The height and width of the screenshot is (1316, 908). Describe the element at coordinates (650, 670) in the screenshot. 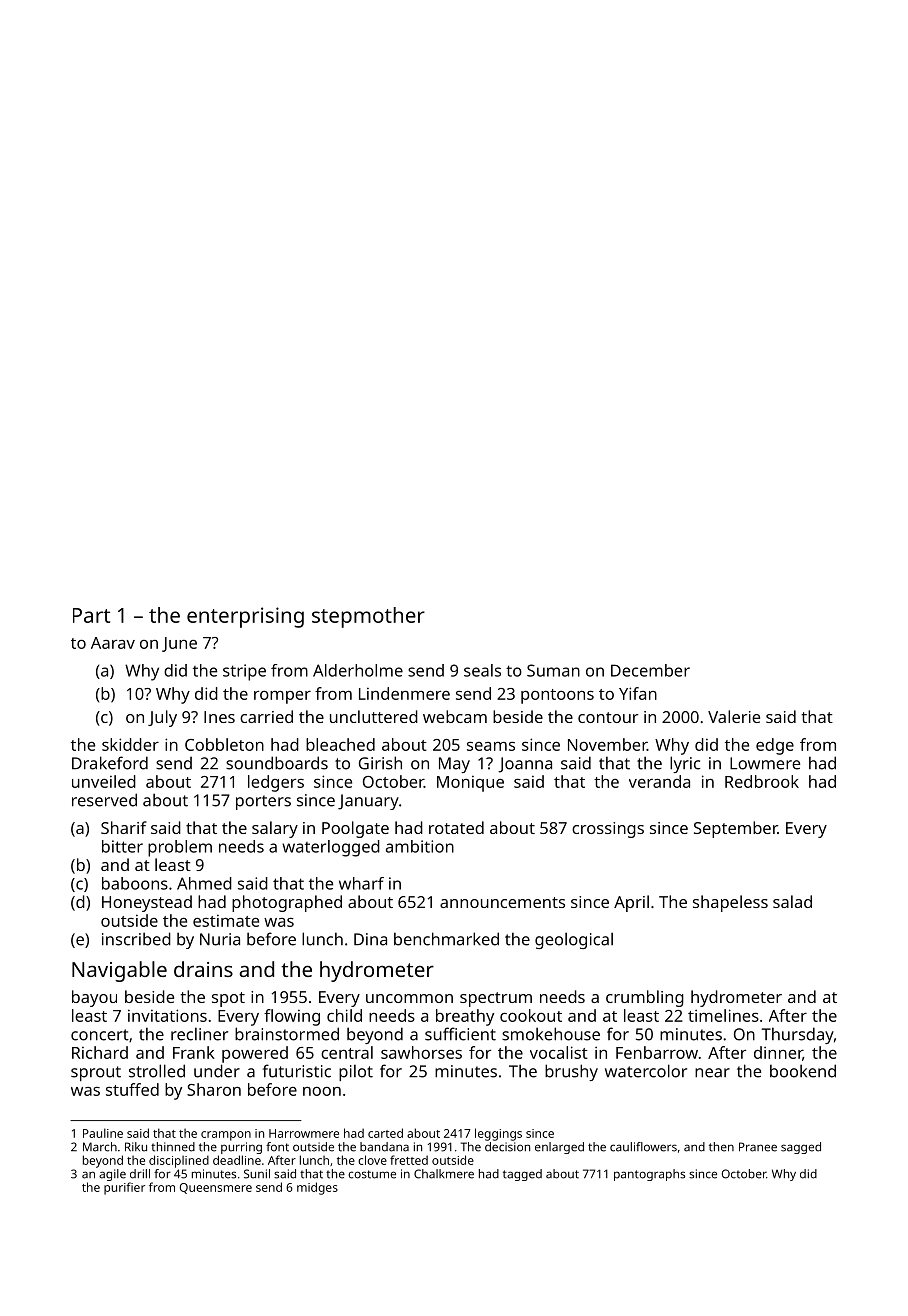

I see `December` at that location.
